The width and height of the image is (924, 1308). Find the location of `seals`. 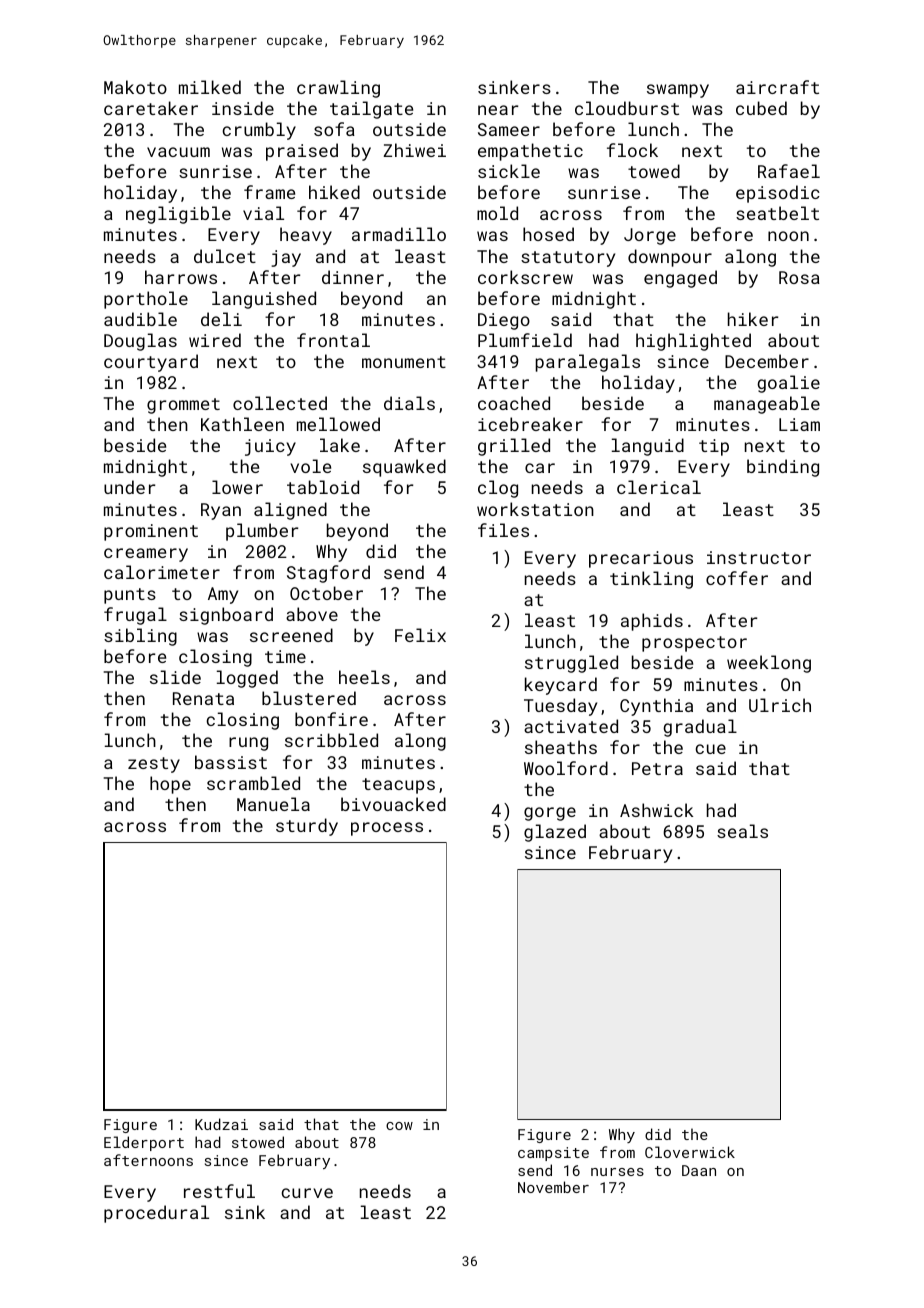

seals is located at coordinates (742, 831).
